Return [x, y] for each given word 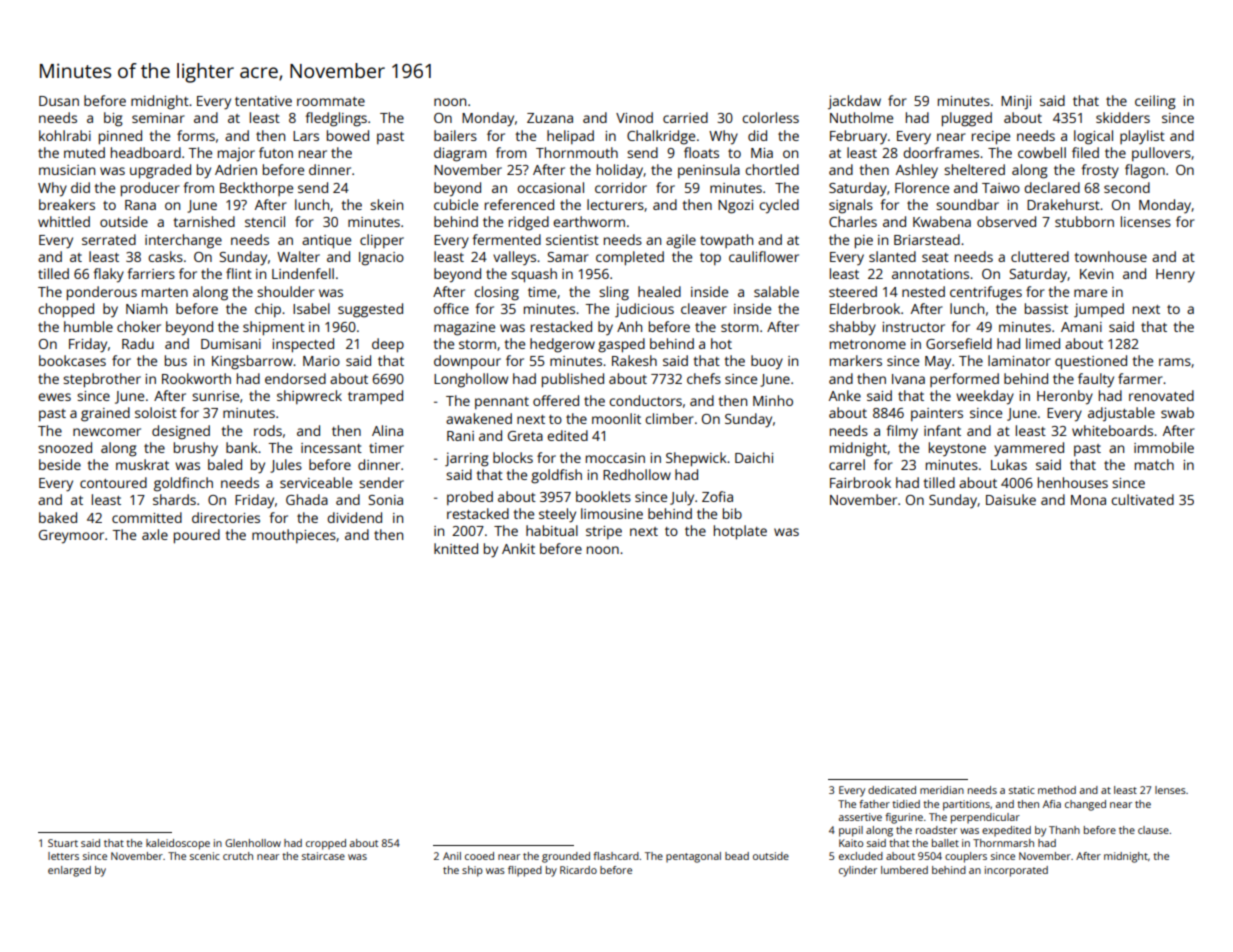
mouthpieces [294, 536]
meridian [942, 790]
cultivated [1142, 499]
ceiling [1155, 102]
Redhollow [637, 474]
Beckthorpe [256, 189]
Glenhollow [253, 843]
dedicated [892, 790]
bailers [455, 135]
